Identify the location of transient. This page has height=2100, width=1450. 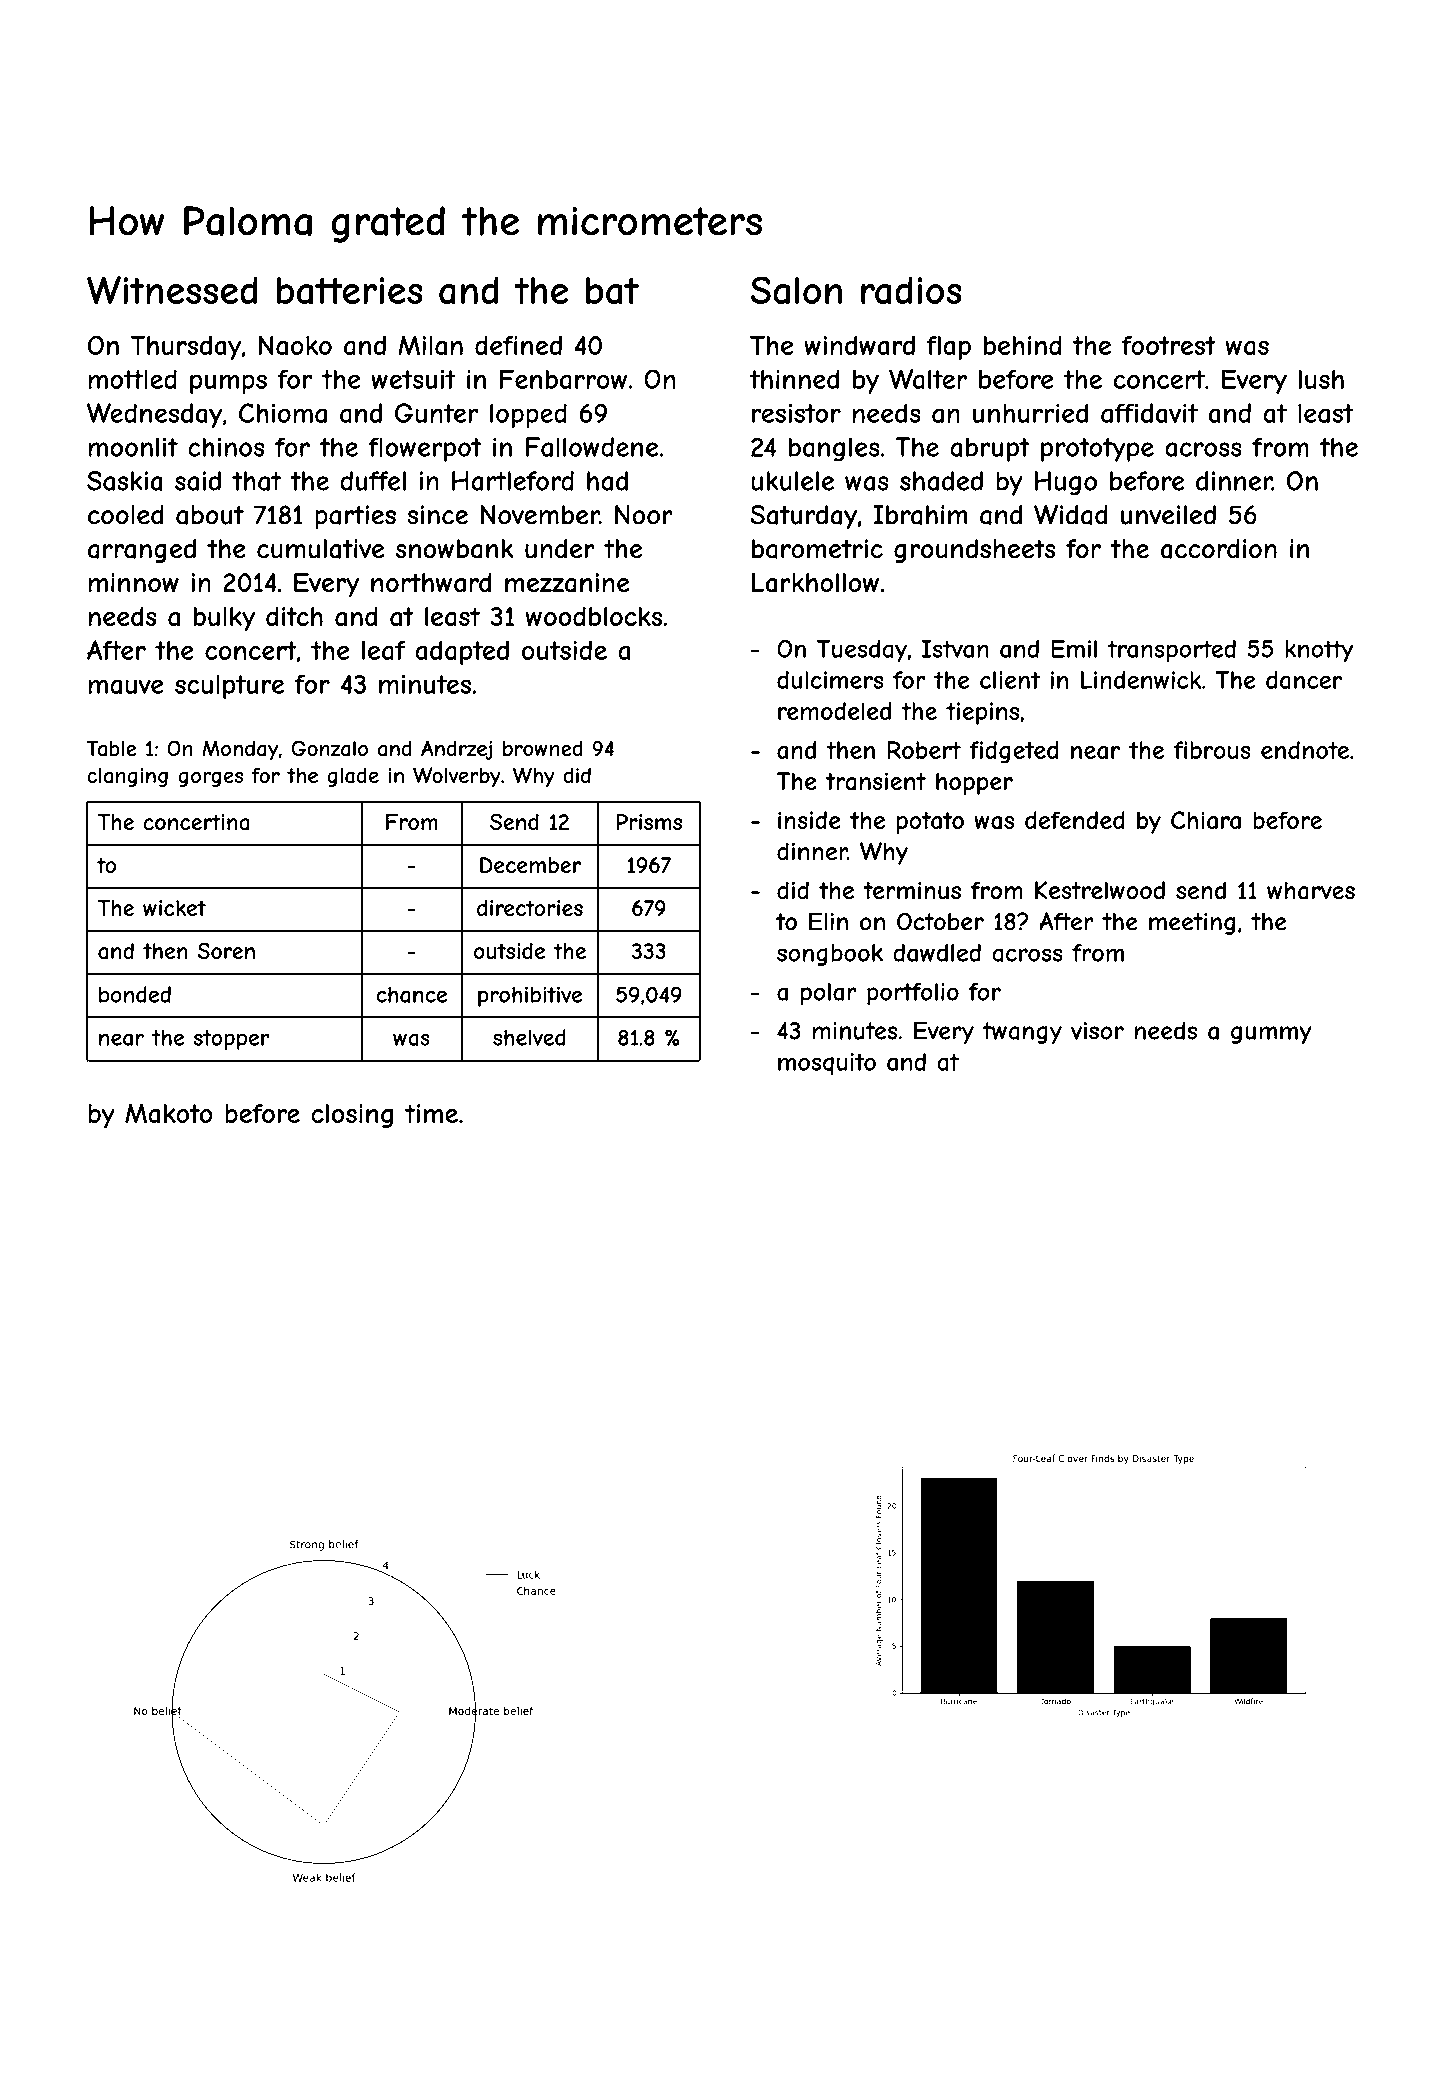
(876, 781).
